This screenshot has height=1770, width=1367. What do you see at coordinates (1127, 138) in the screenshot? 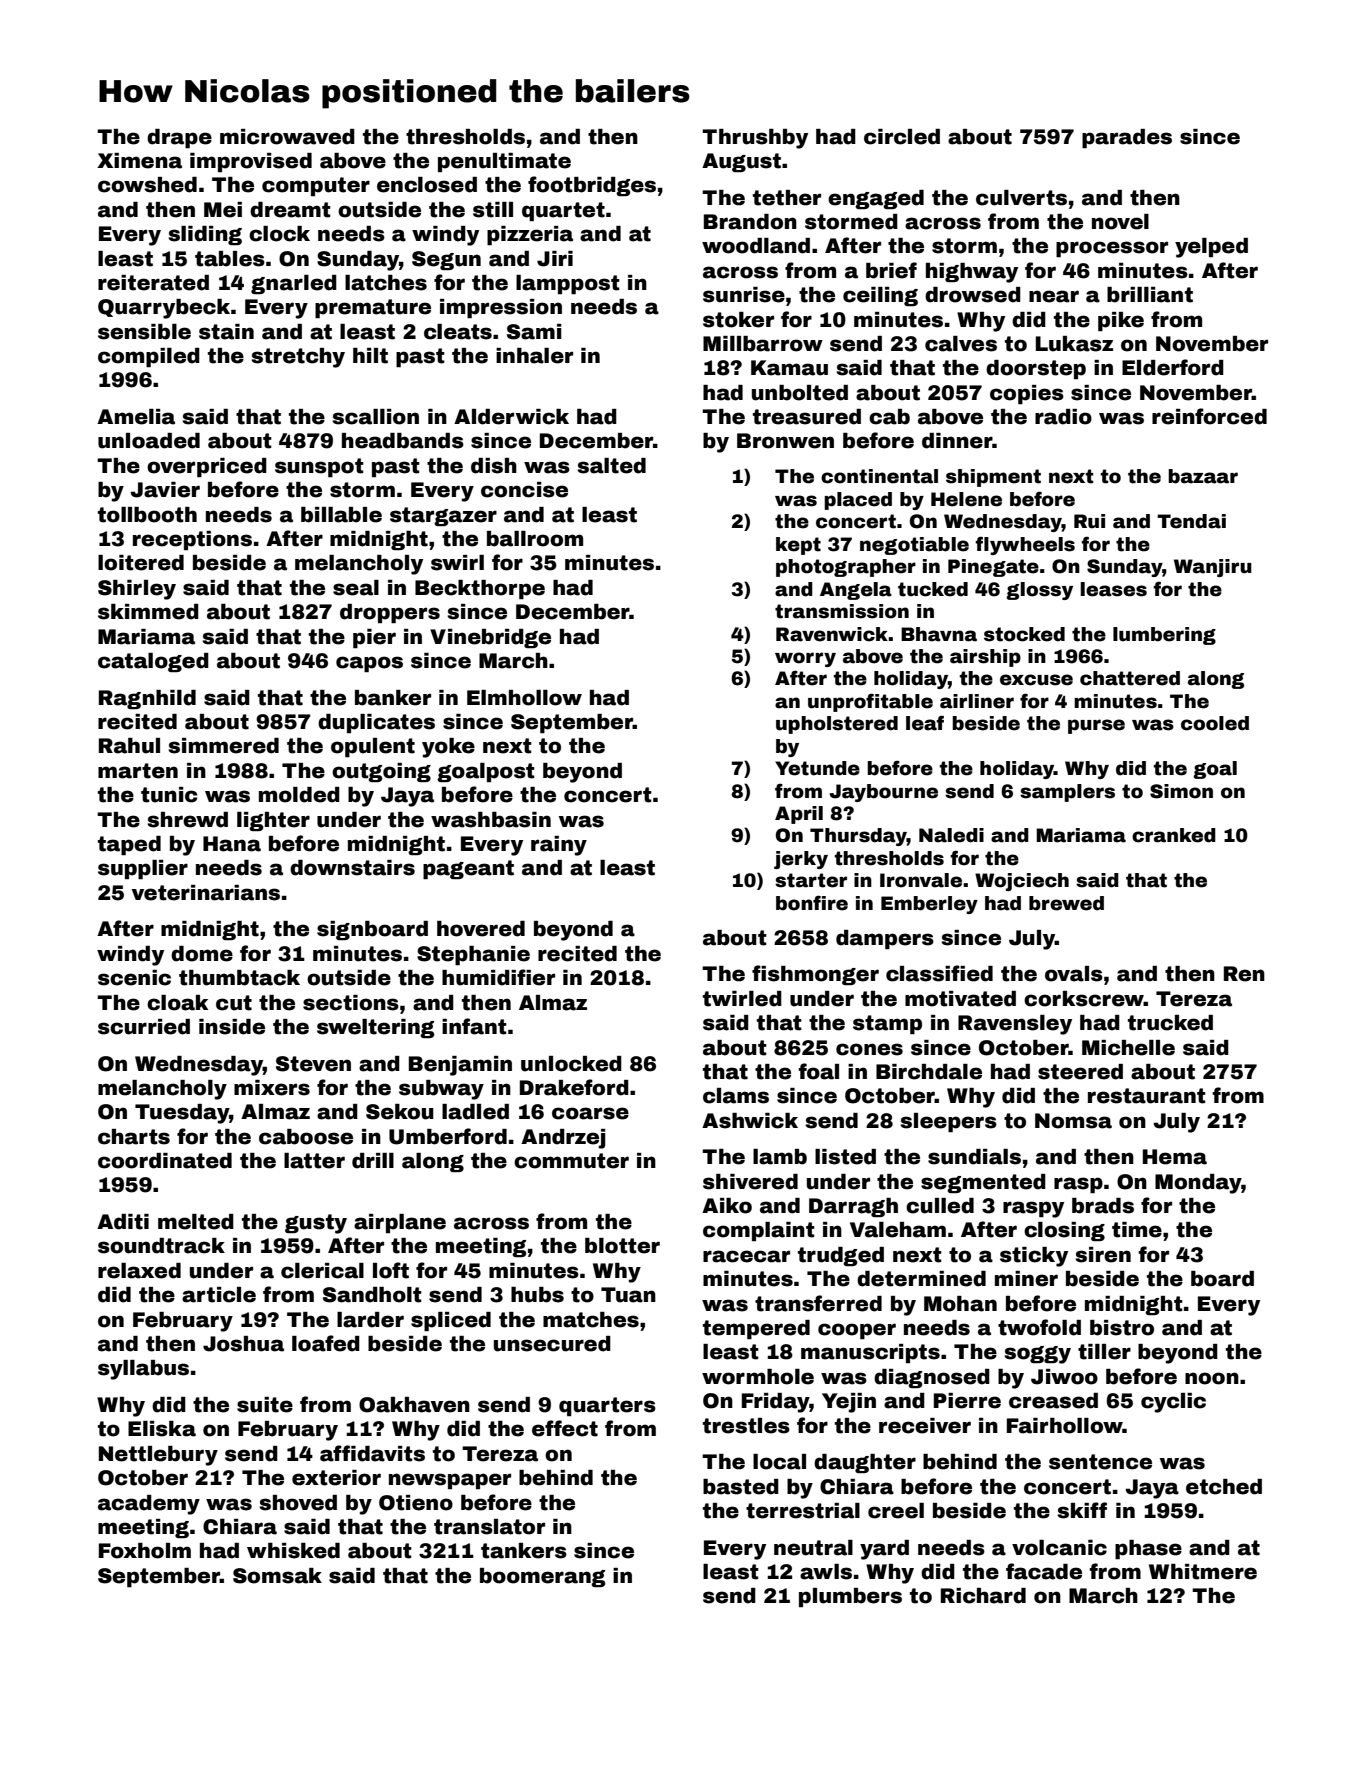
I see `parades` at bounding box center [1127, 138].
